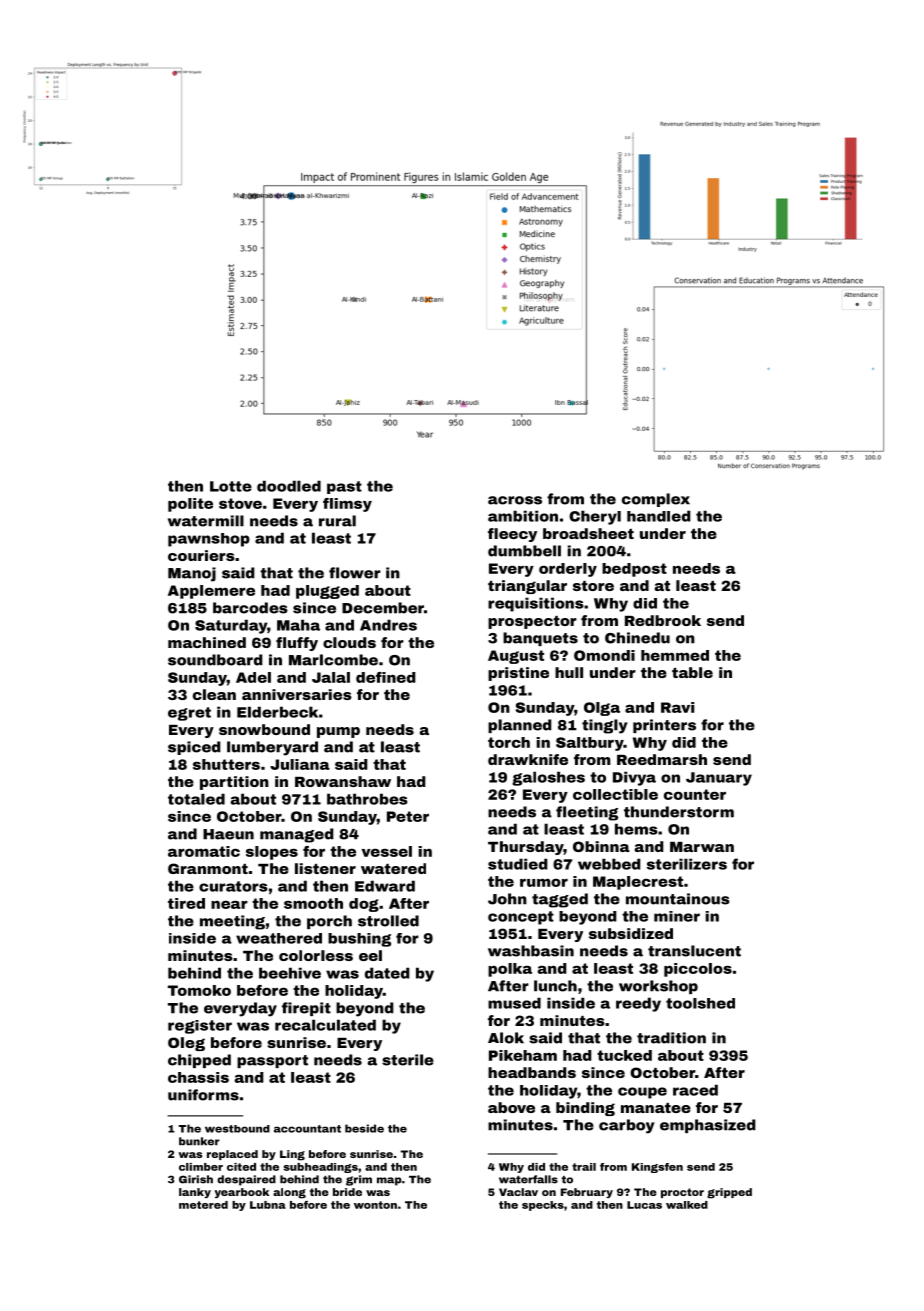 The height and width of the screenshot is (1311, 924). I want to click on table, so click(692, 672).
